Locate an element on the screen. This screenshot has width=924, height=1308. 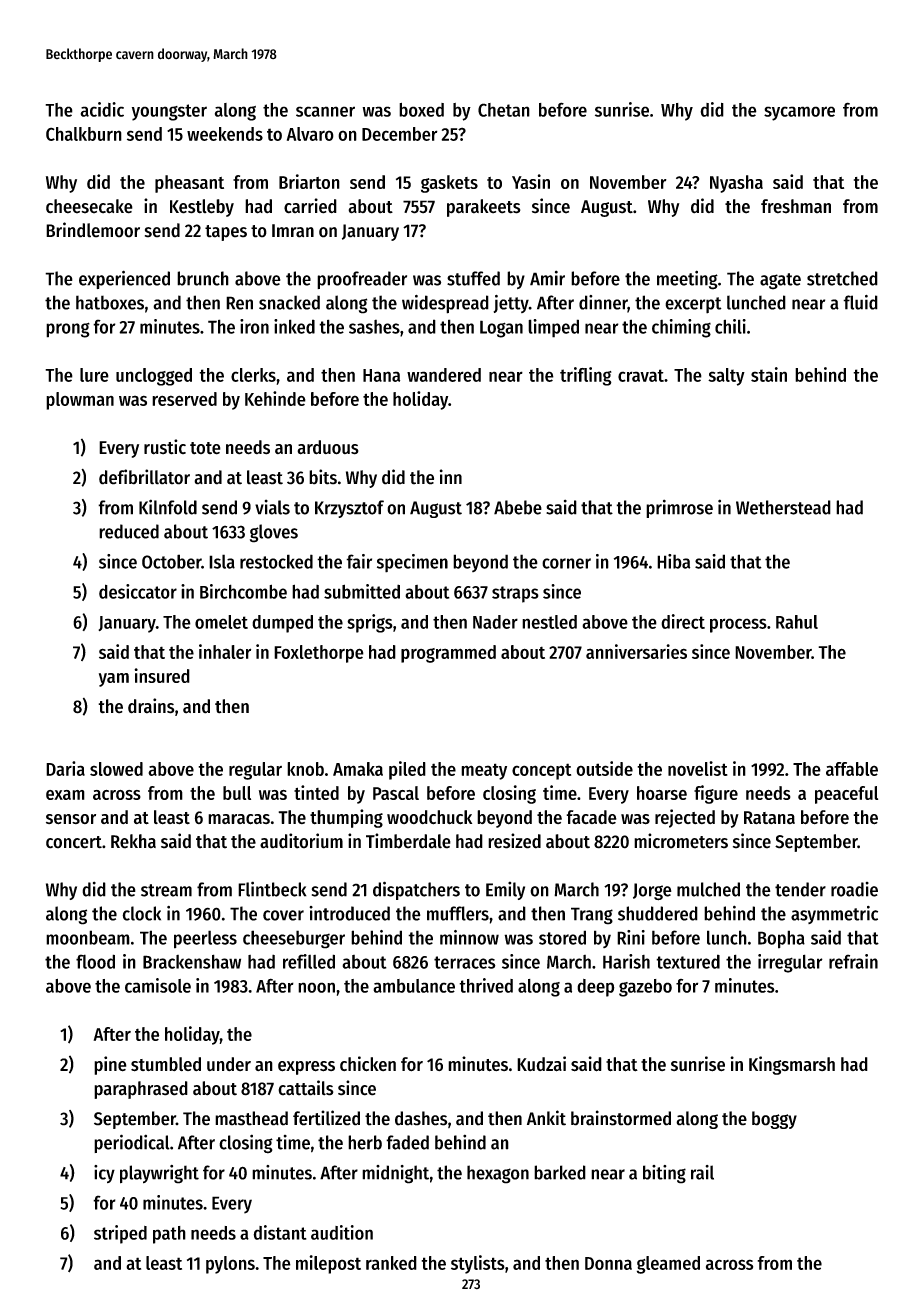
Abebe is located at coordinates (518, 507).
